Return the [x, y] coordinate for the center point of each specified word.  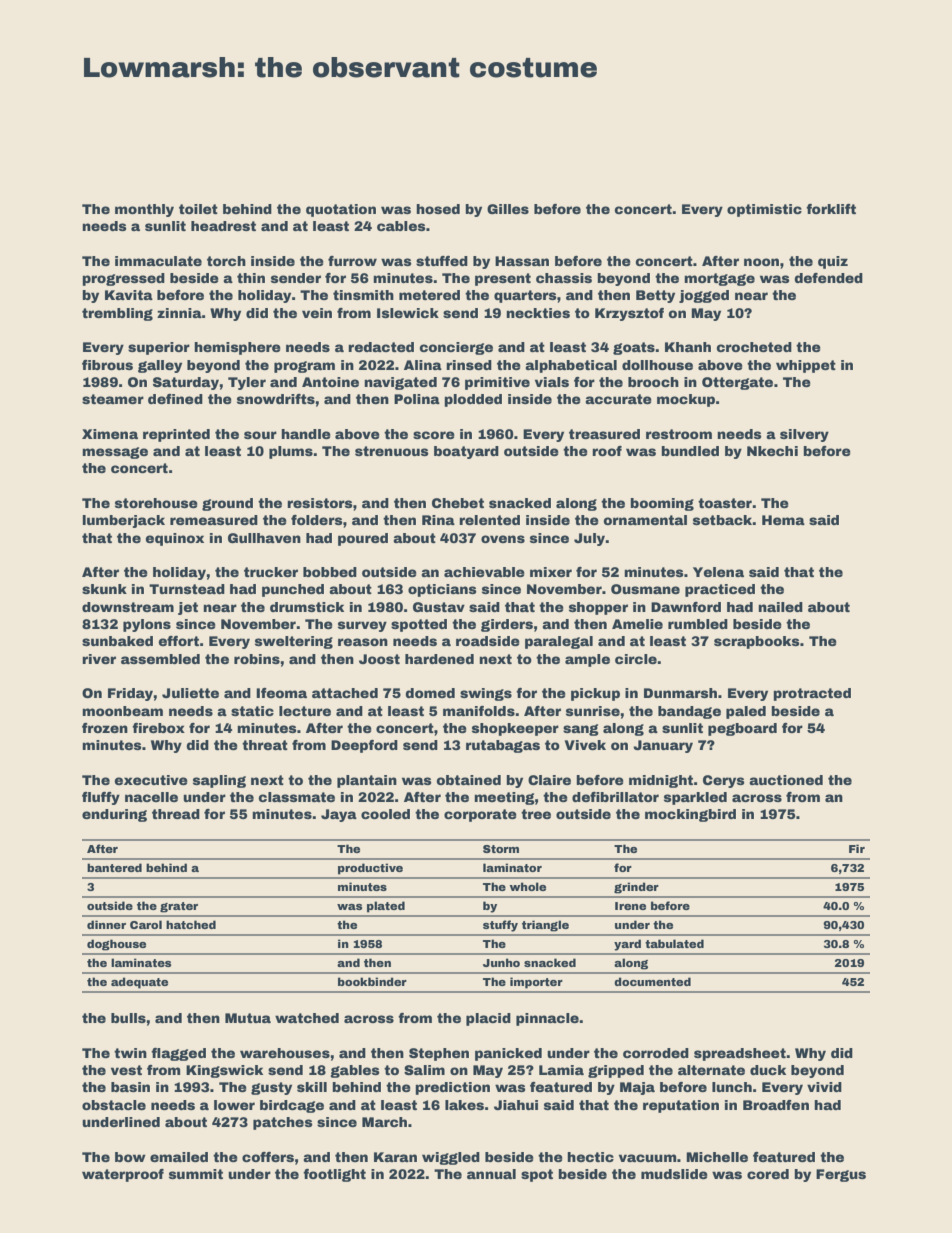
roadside [488, 641]
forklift [831, 209]
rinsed [469, 365]
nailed [780, 607]
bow [130, 1157]
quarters [525, 296]
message [115, 453]
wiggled [451, 1158]
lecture [305, 711]
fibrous [107, 365]
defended [828, 278]
